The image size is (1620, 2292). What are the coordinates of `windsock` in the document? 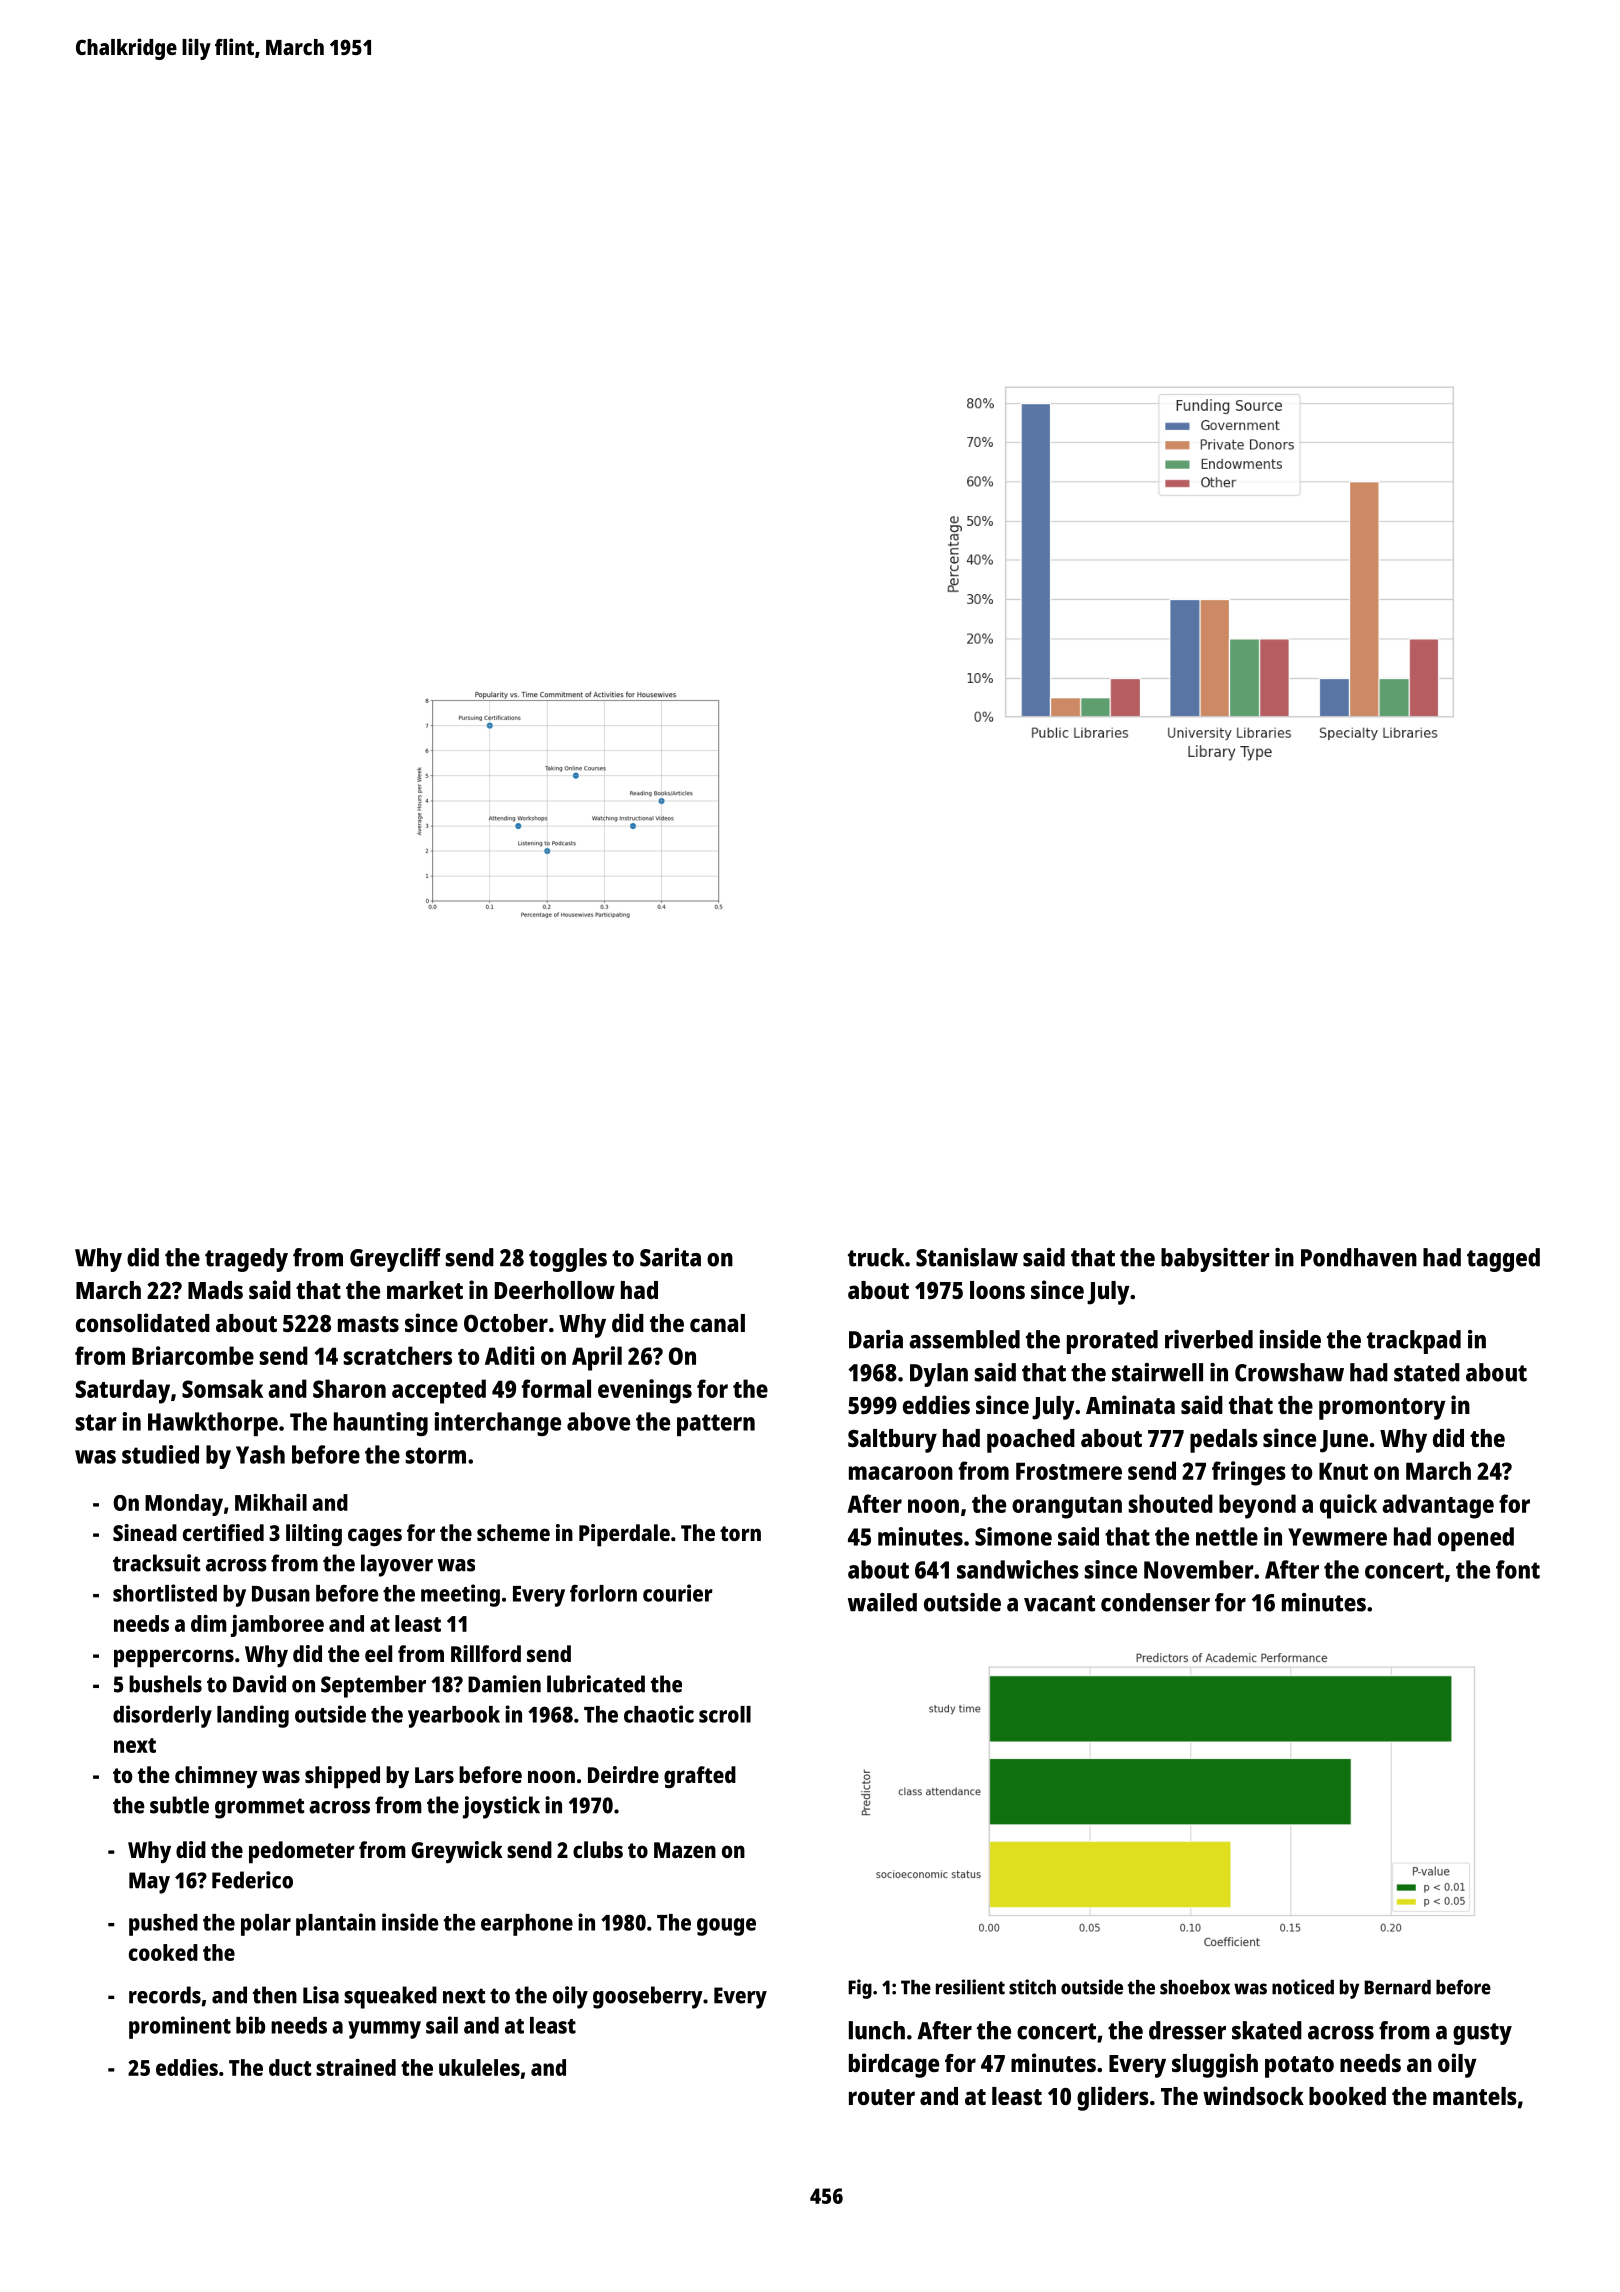 It's located at (1253, 2095).
